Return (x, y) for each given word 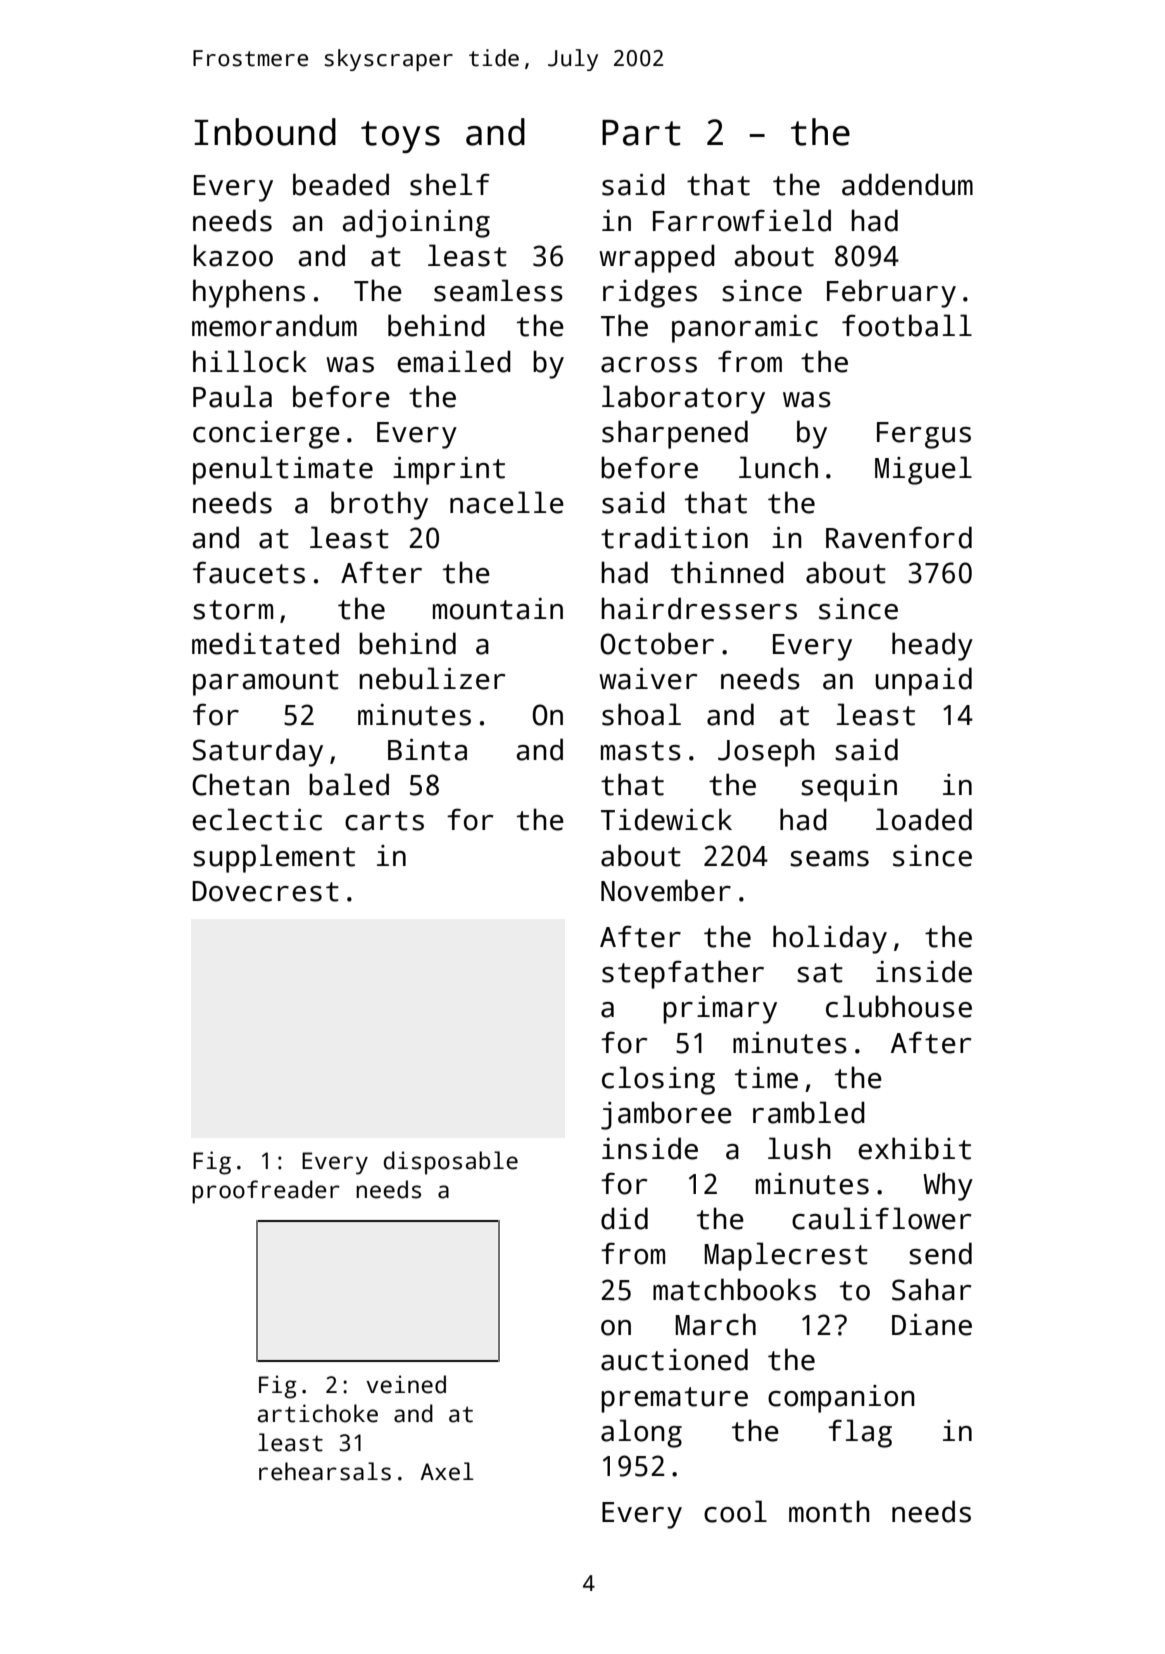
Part (641, 133)
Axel (447, 1471)
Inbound (265, 132)
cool (735, 1511)
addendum (907, 184)
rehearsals (325, 1471)
